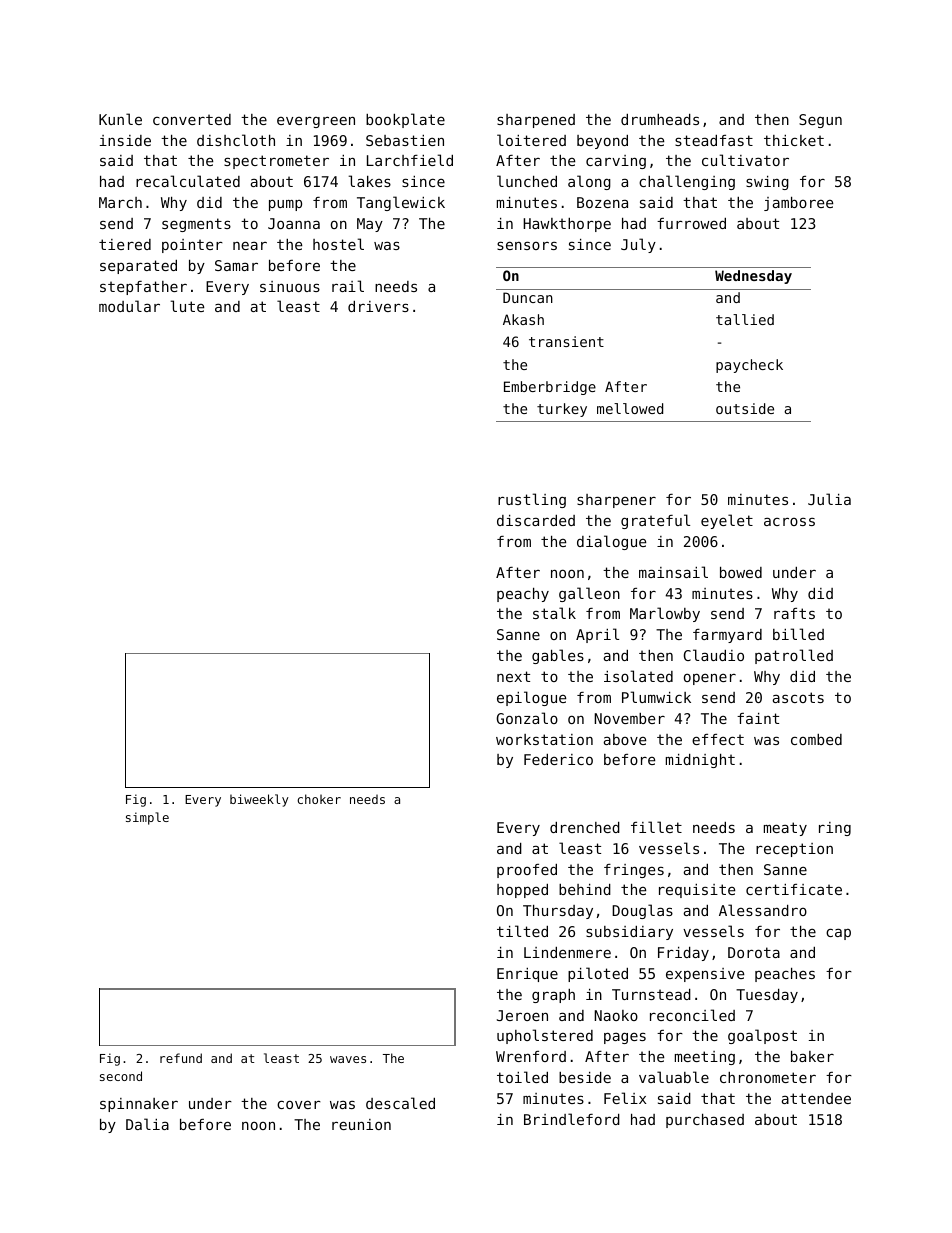 The width and height of the screenshot is (952, 1233). Describe the element at coordinates (129, 306) in the screenshot. I see `modular` at that location.
